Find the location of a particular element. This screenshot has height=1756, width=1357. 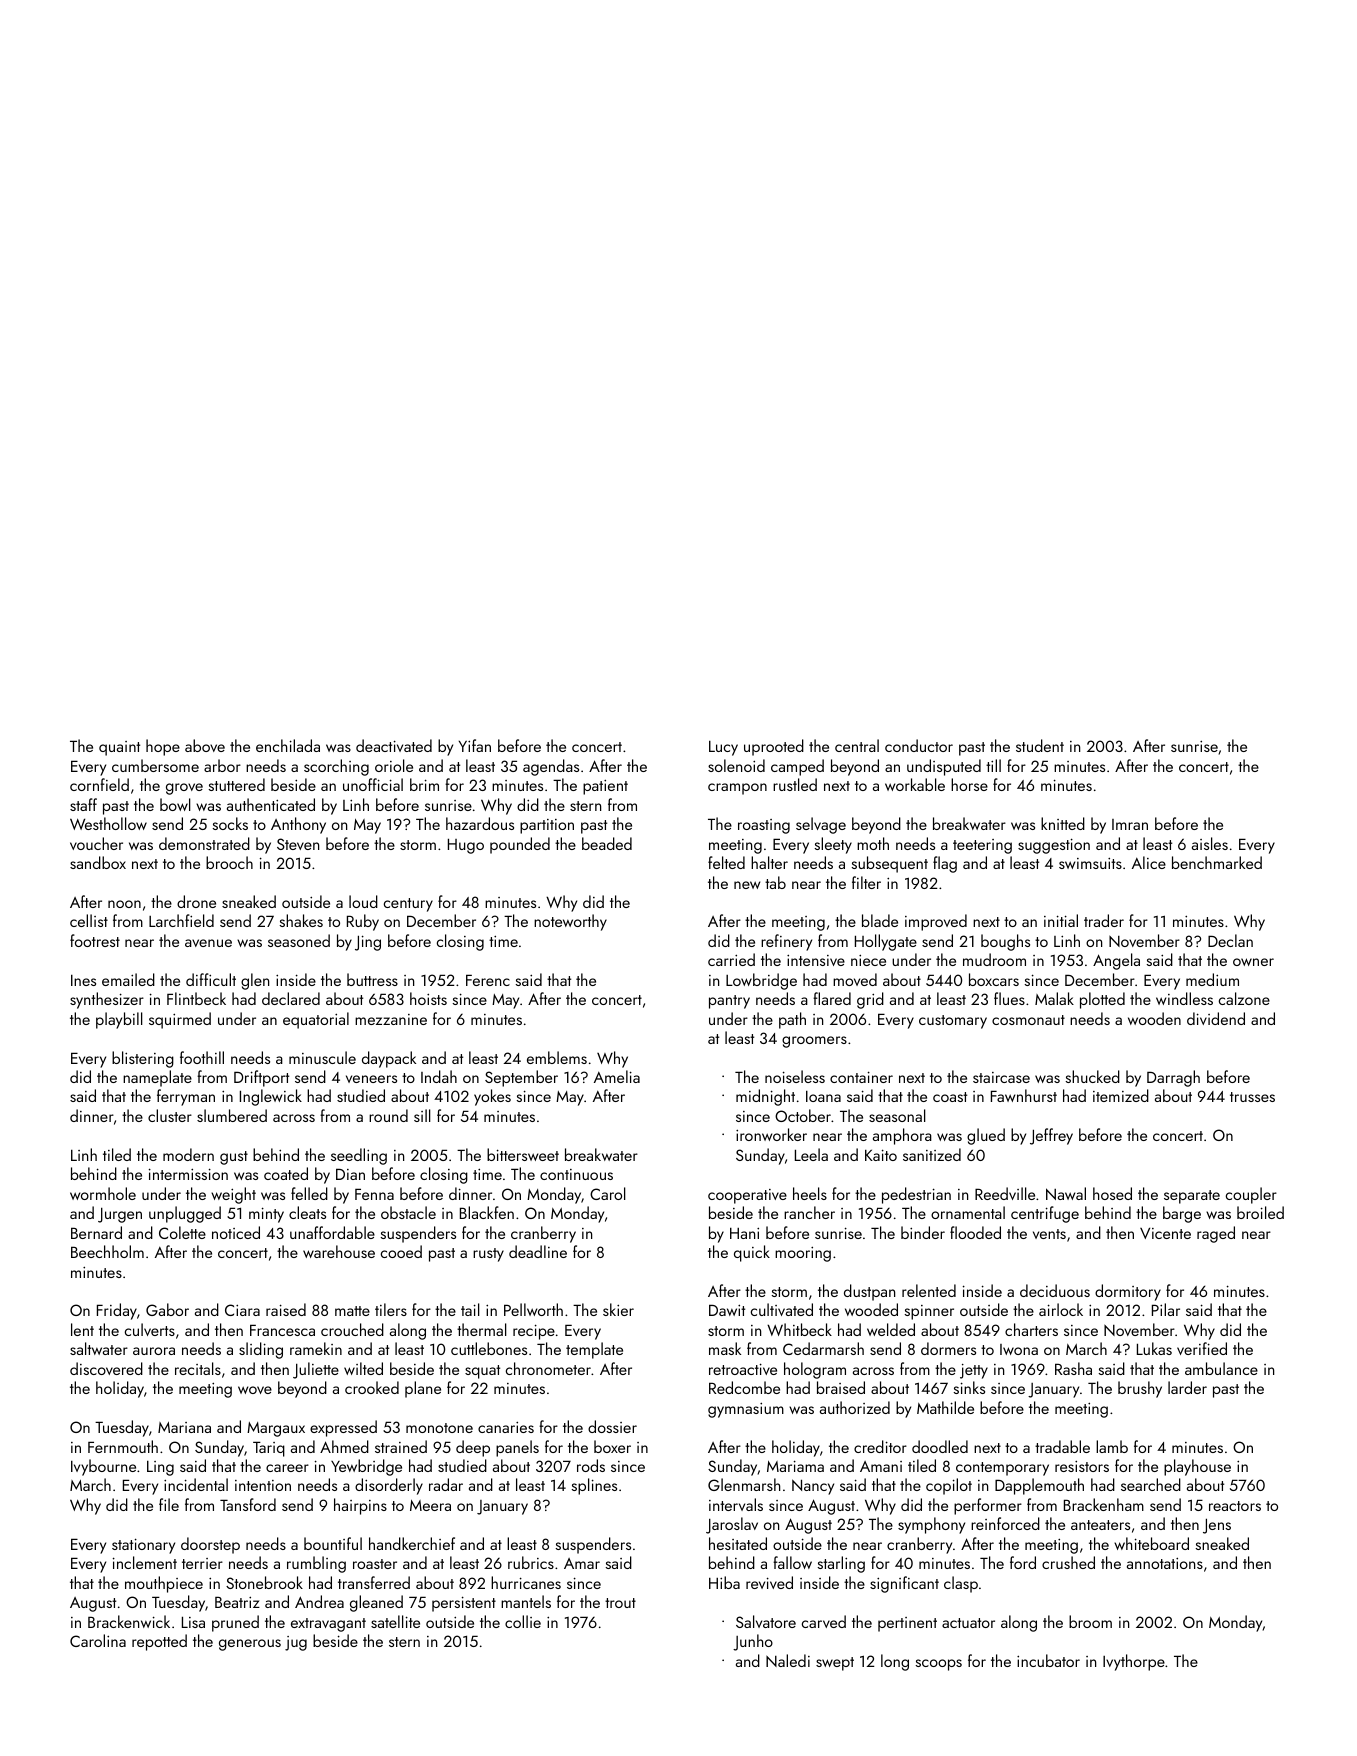

cultivated is located at coordinates (782, 1309).
